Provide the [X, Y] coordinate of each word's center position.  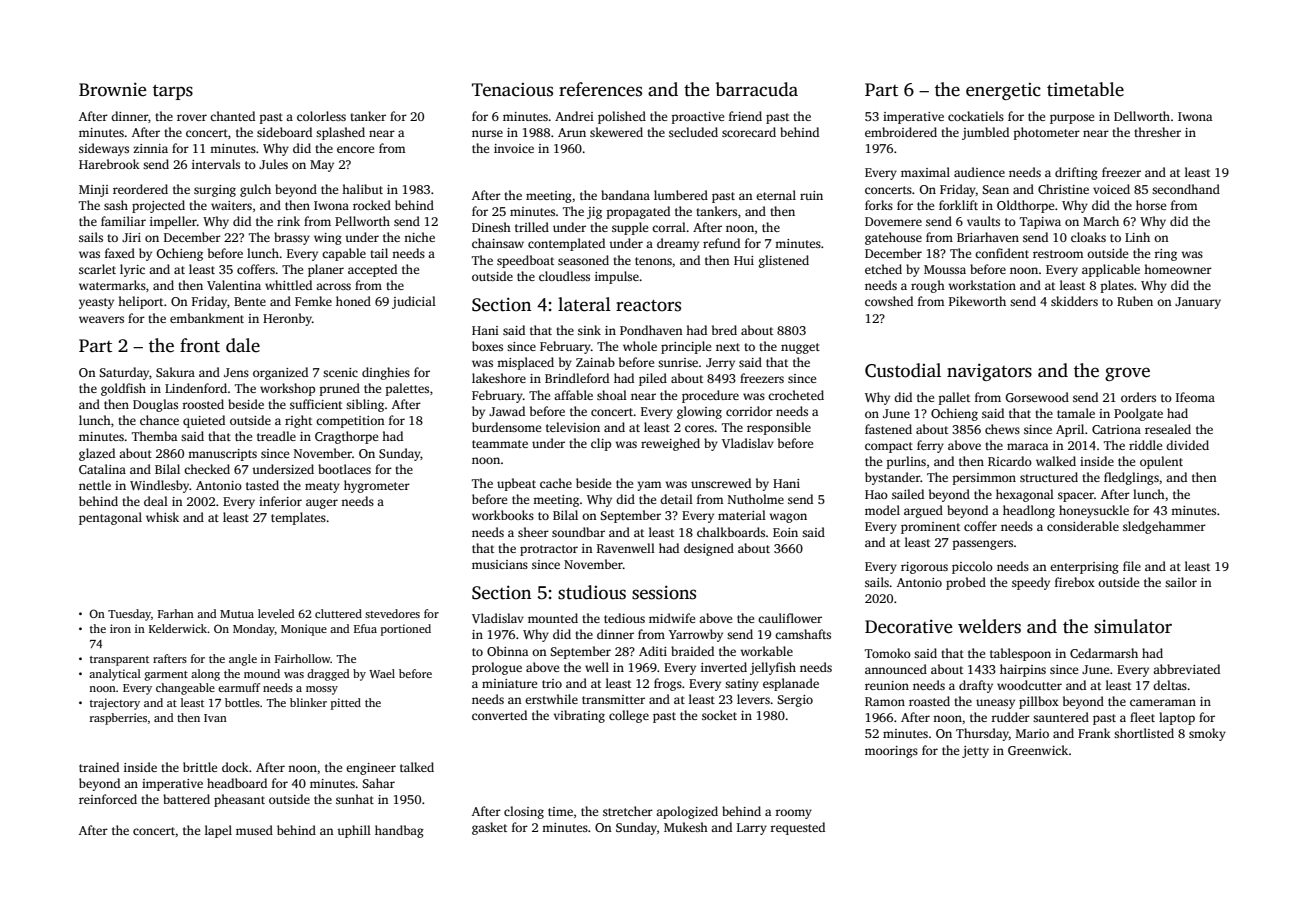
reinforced [108, 799]
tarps [173, 92]
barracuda [757, 89]
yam [649, 486]
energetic [1003, 91]
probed [966, 583]
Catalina [102, 469]
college [629, 716]
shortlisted [1144, 733]
